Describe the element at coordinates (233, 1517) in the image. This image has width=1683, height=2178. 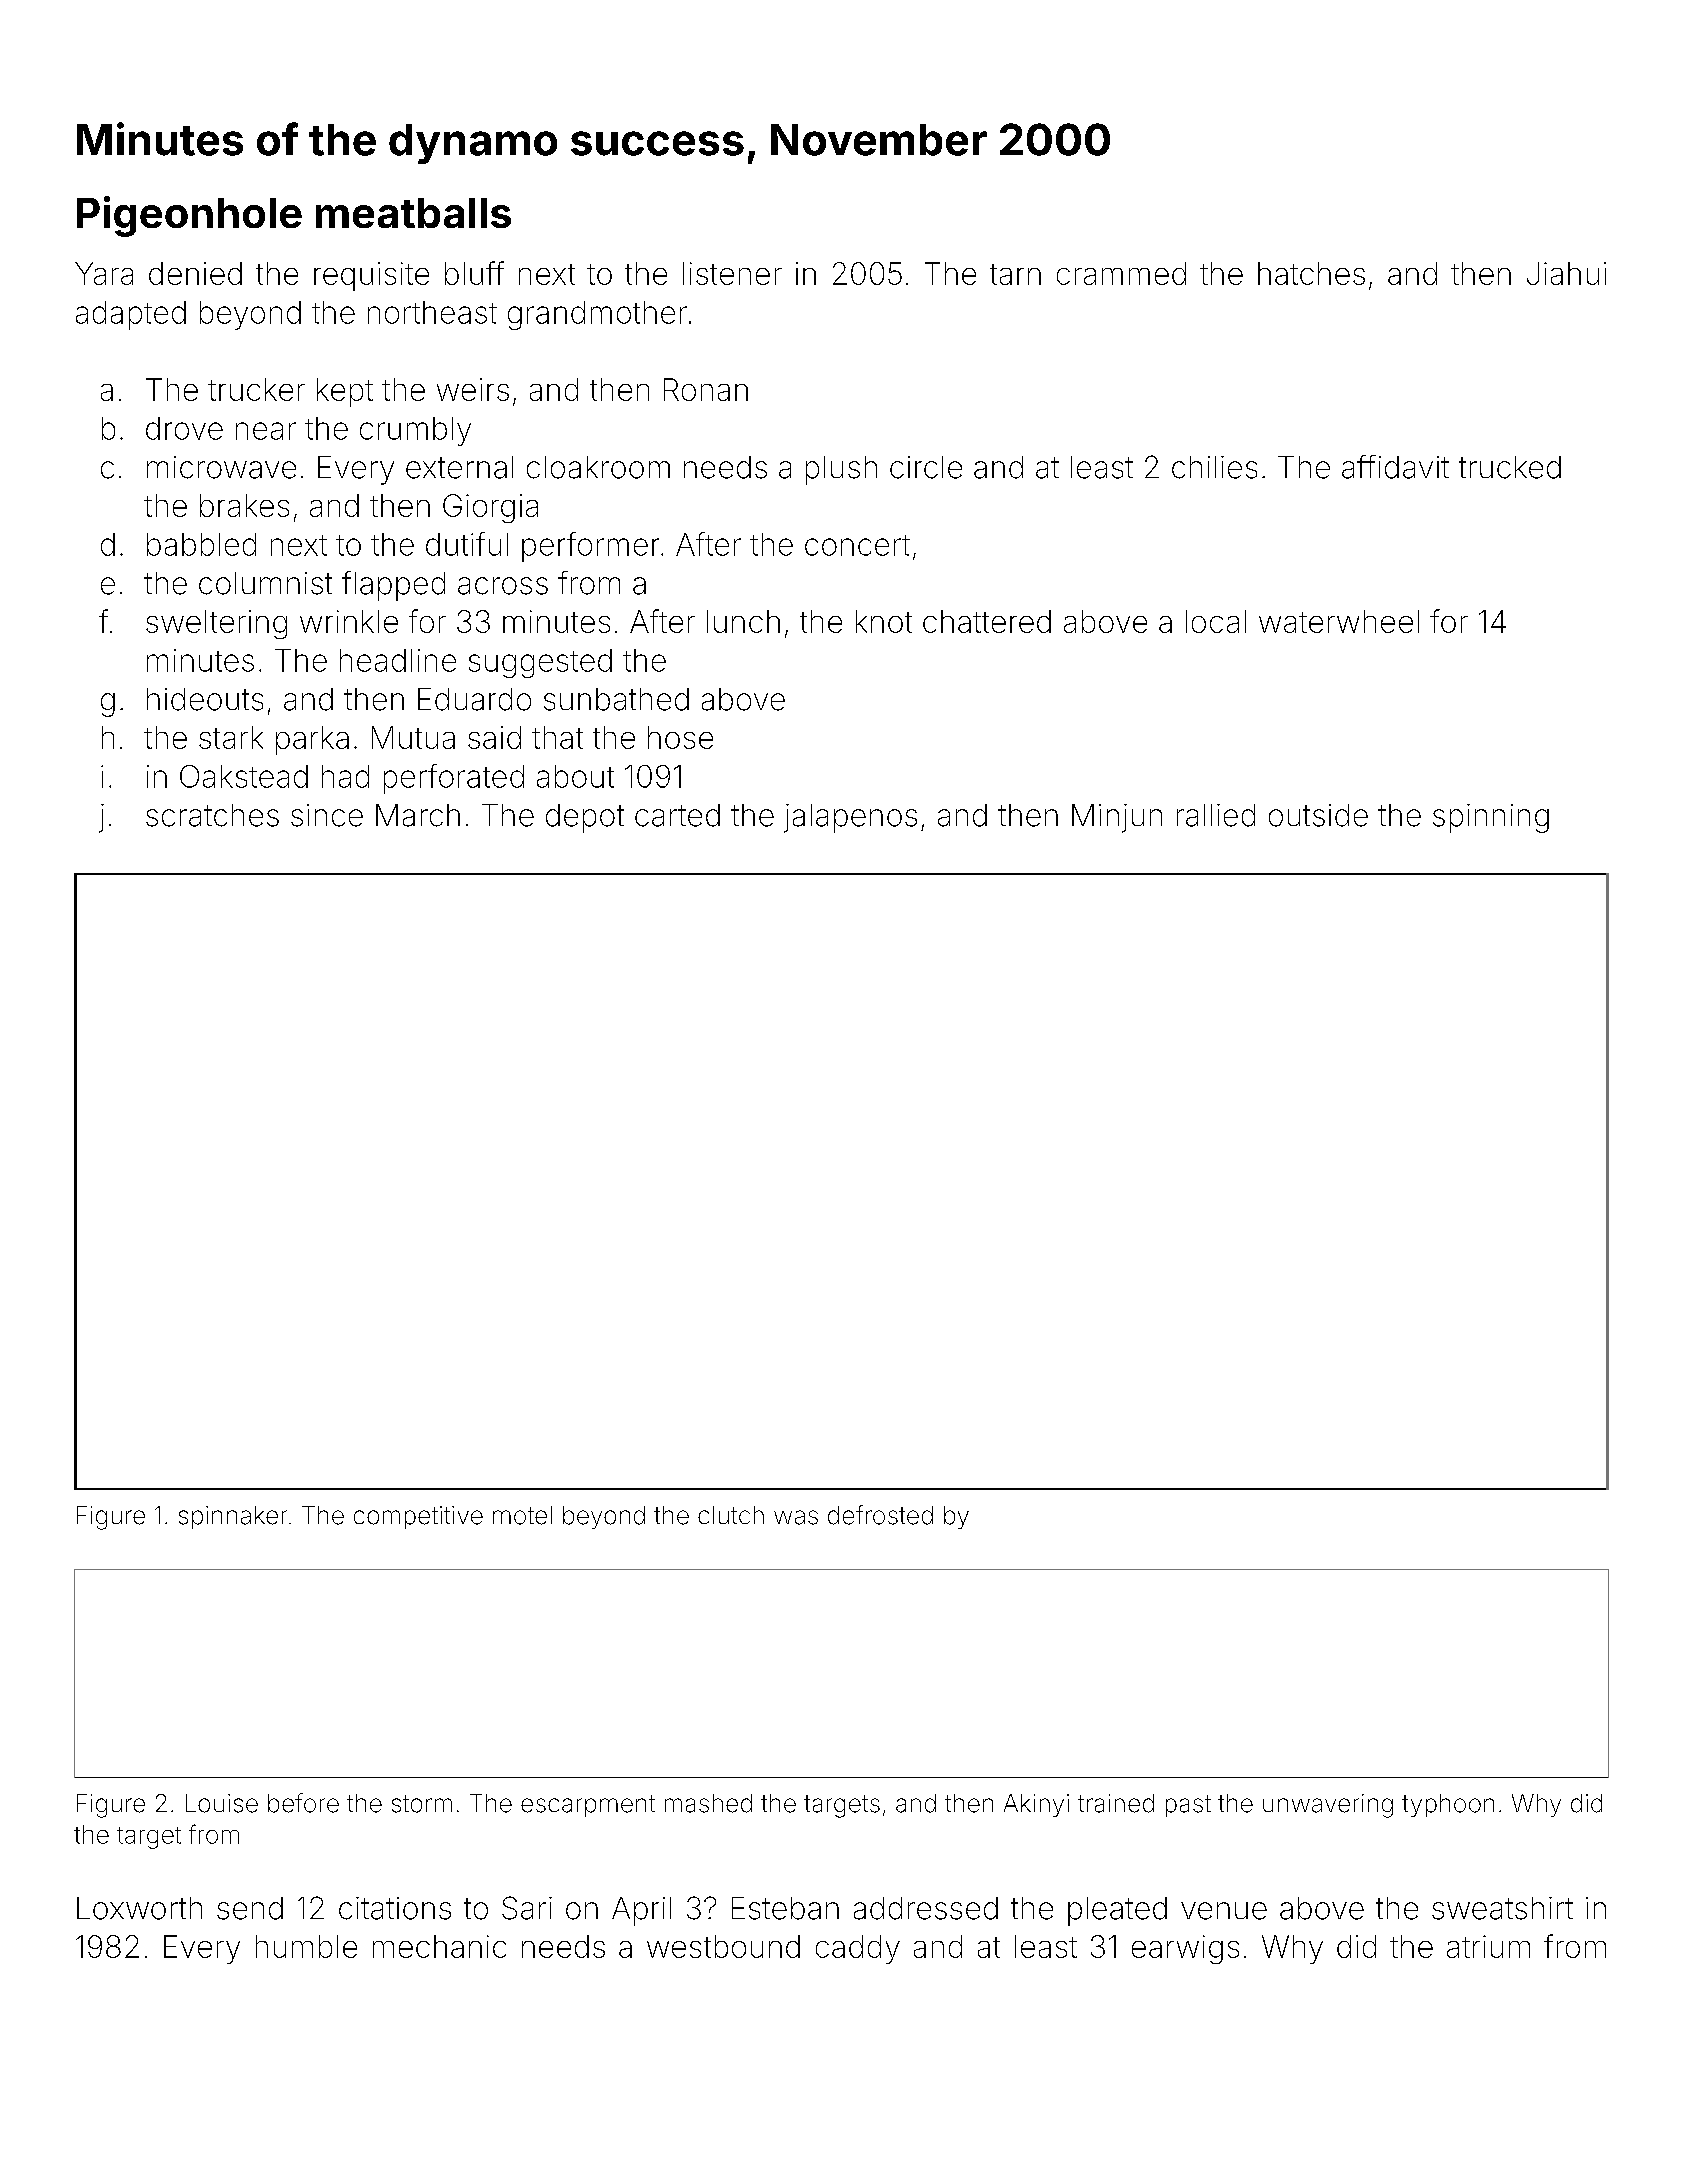
I see `spinnaker` at that location.
